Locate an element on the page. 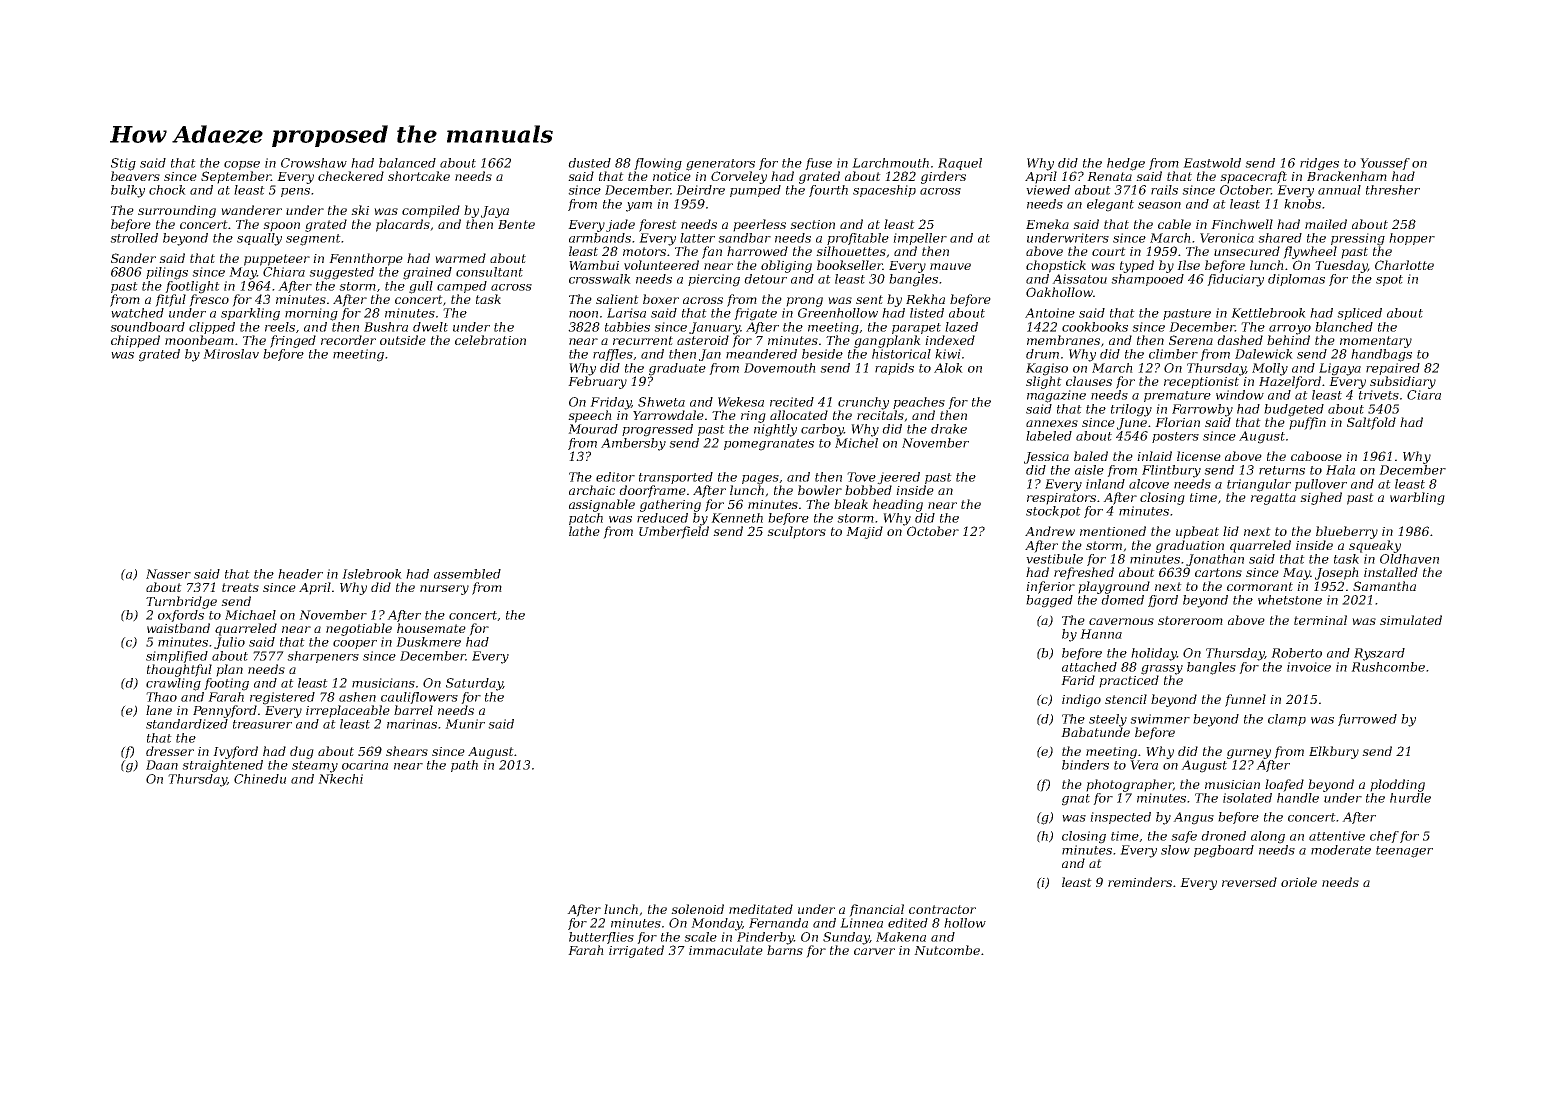 The image size is (1563, 1105). Youssef is located at coordinates (1385, 164).
